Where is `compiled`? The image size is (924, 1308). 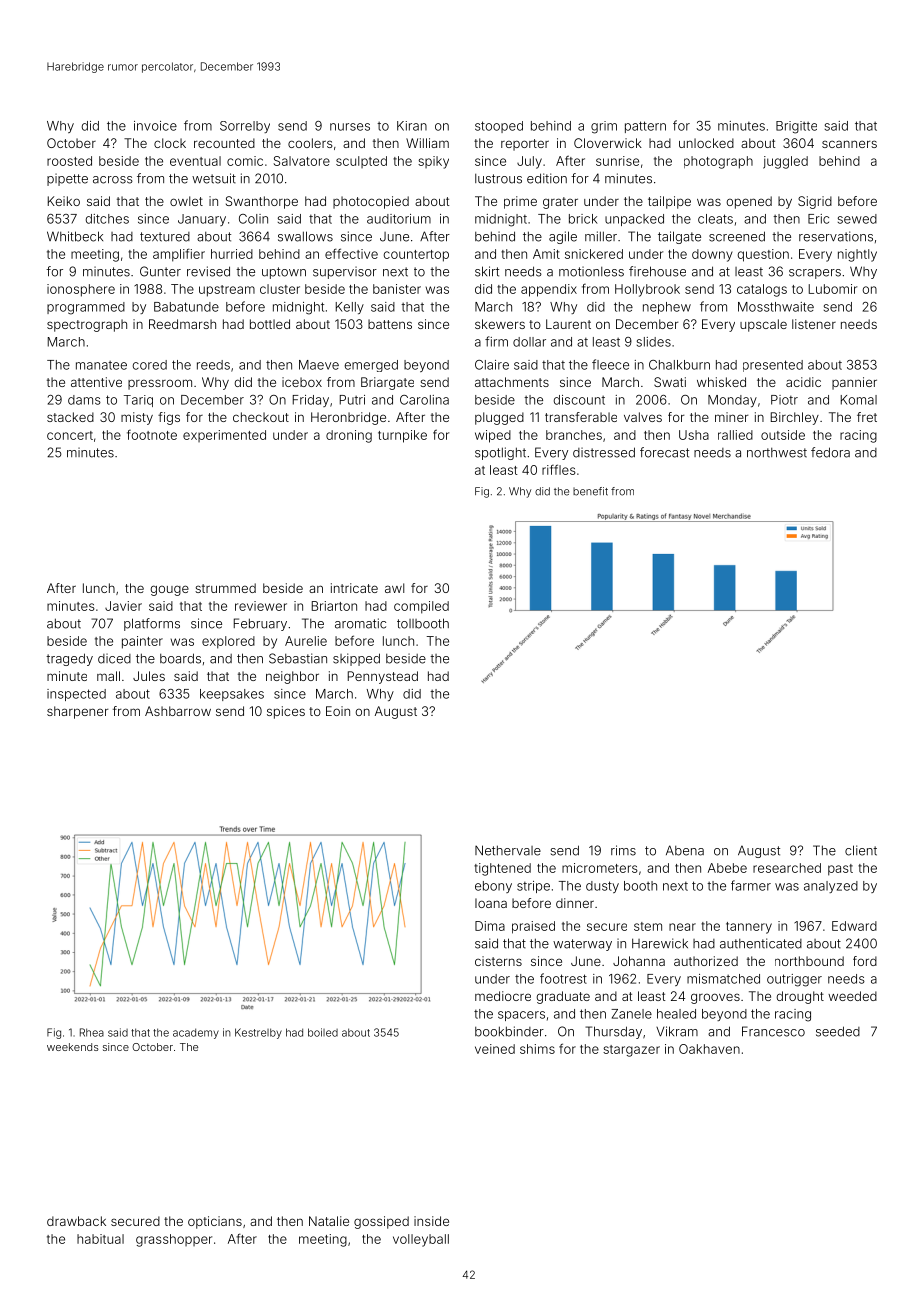 compiled is located at coordinates (421, 607).
